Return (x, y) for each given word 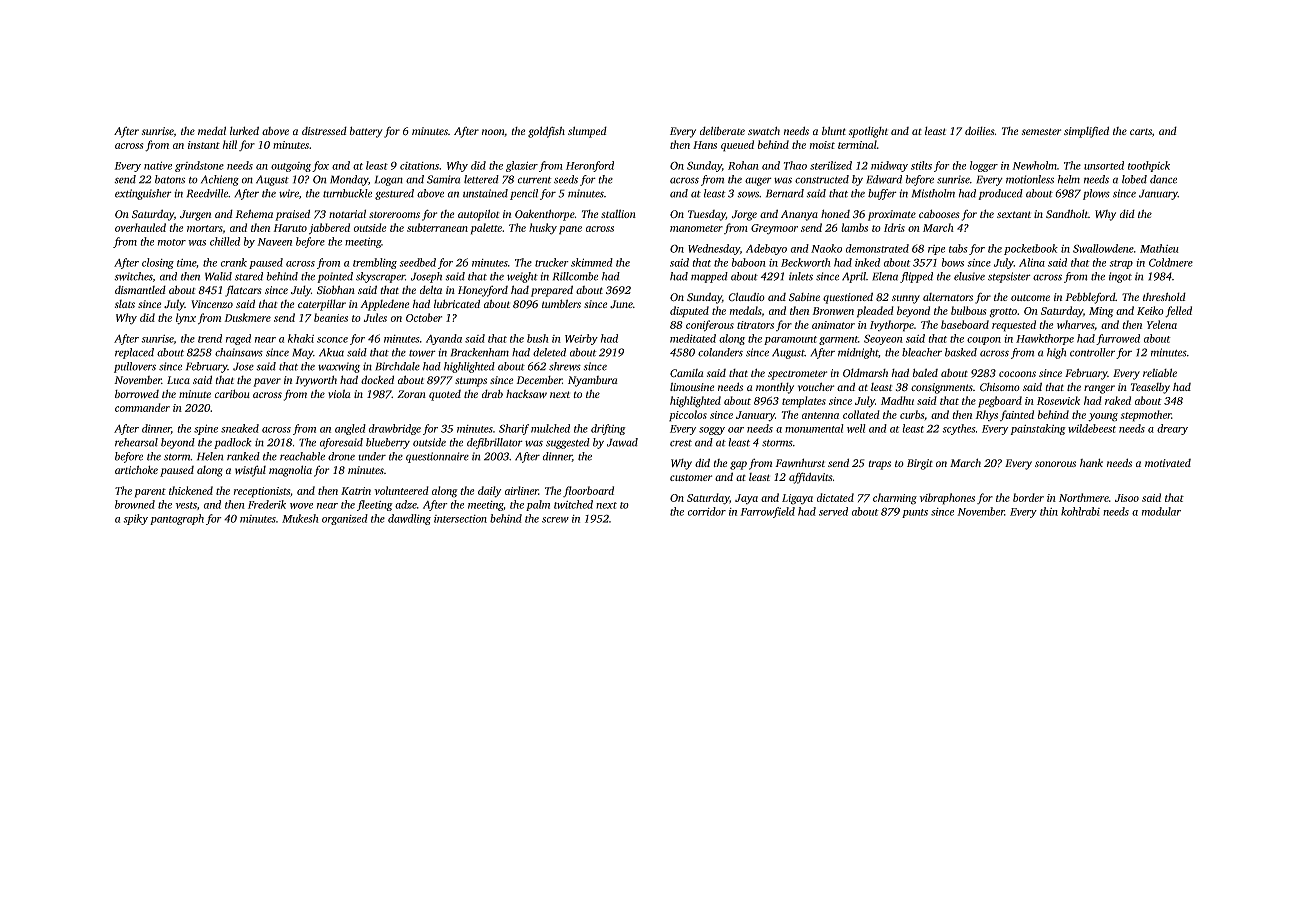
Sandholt (1067, 214)
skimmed (592, 262)
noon (493, 133)
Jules (375, 317)
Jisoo (1127, 498)
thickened (191, 490)
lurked (244, 130)
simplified (1086, 132)
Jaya (746, 499)
